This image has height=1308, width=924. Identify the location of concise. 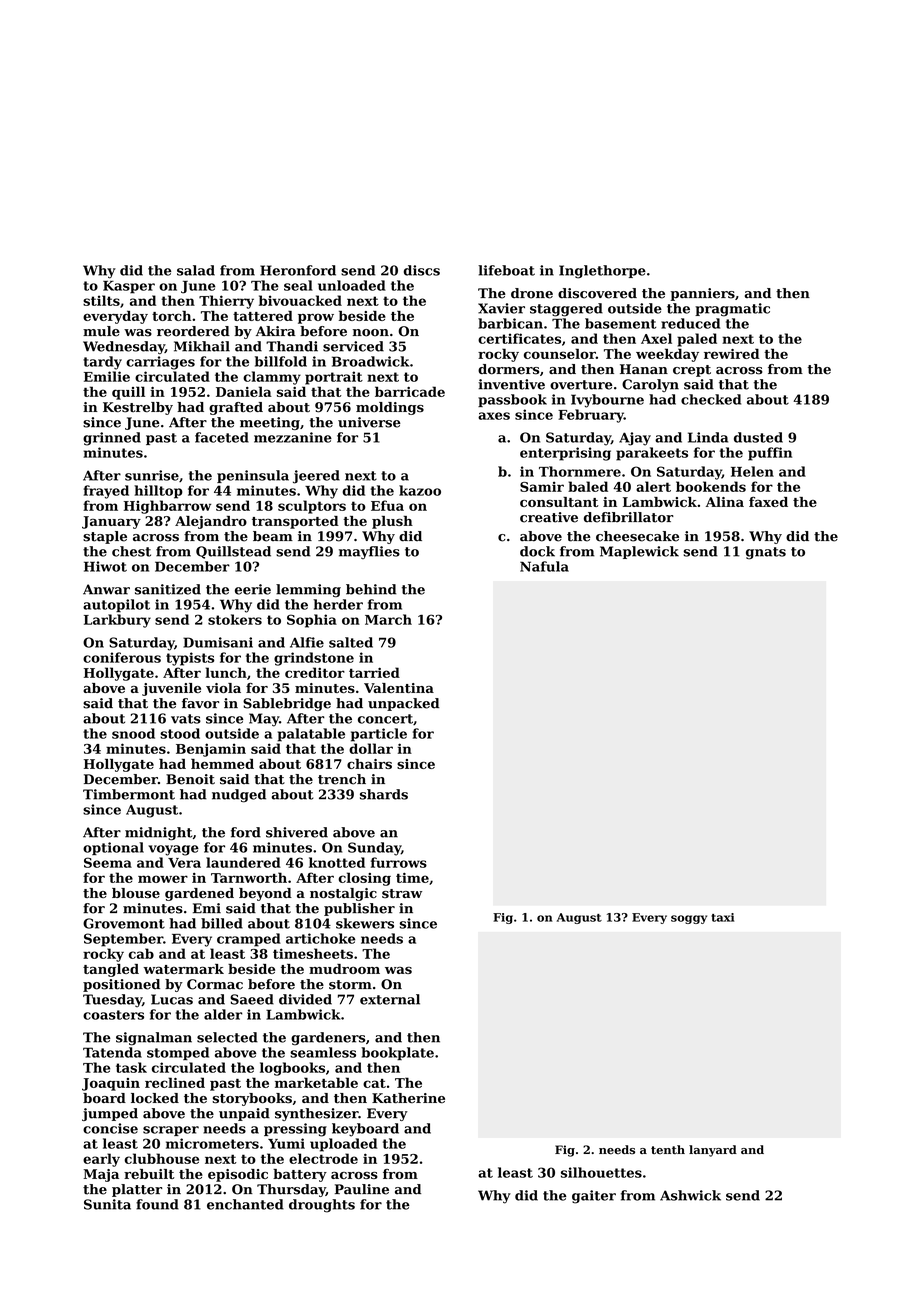
(110, 1128).
